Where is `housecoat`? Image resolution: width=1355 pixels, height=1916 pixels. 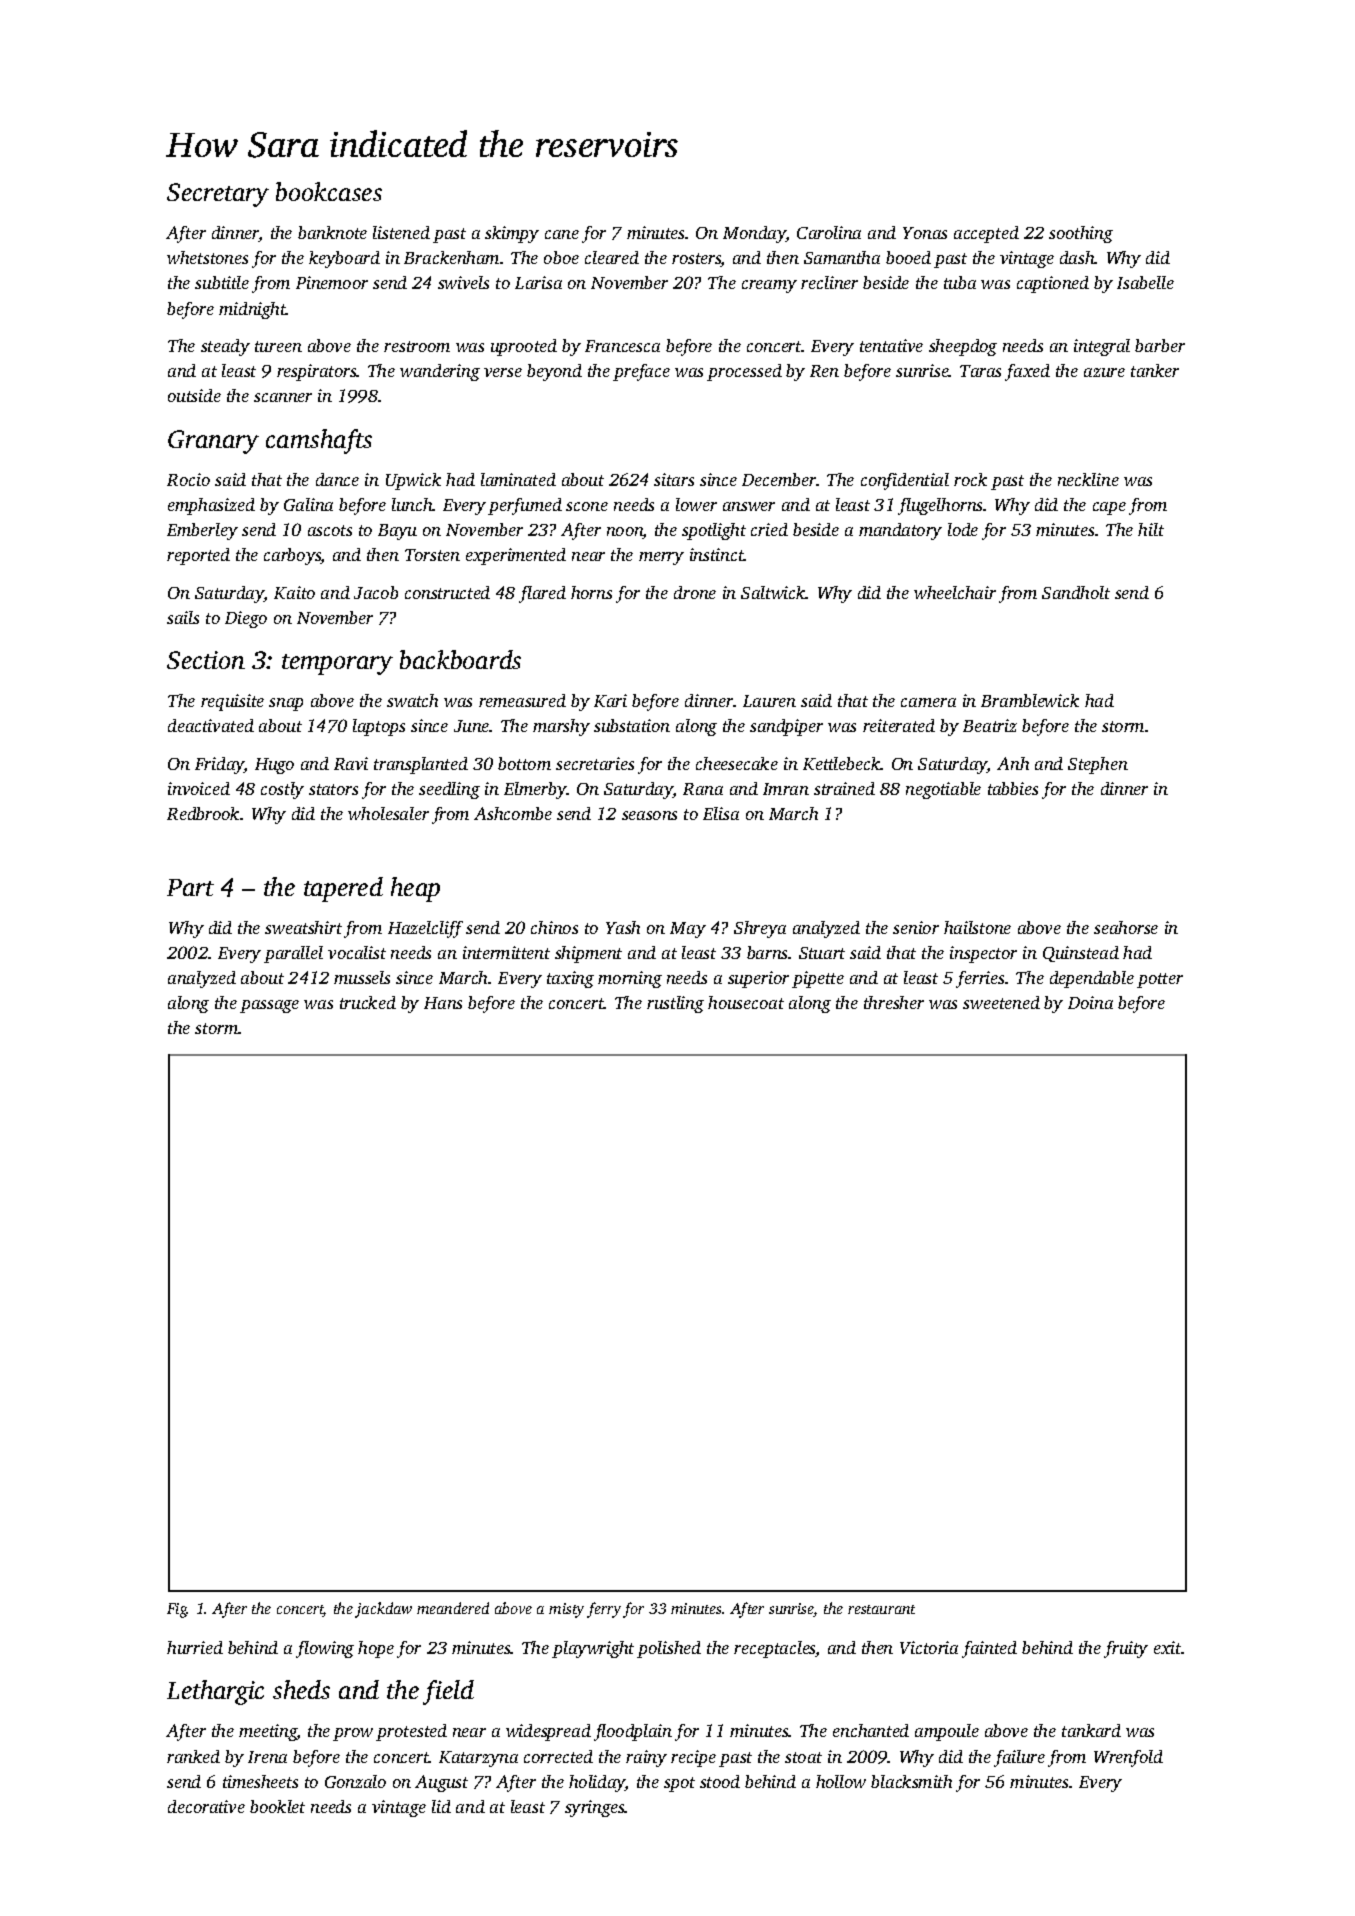 housecoat is located at coordinates (746, 1002).
